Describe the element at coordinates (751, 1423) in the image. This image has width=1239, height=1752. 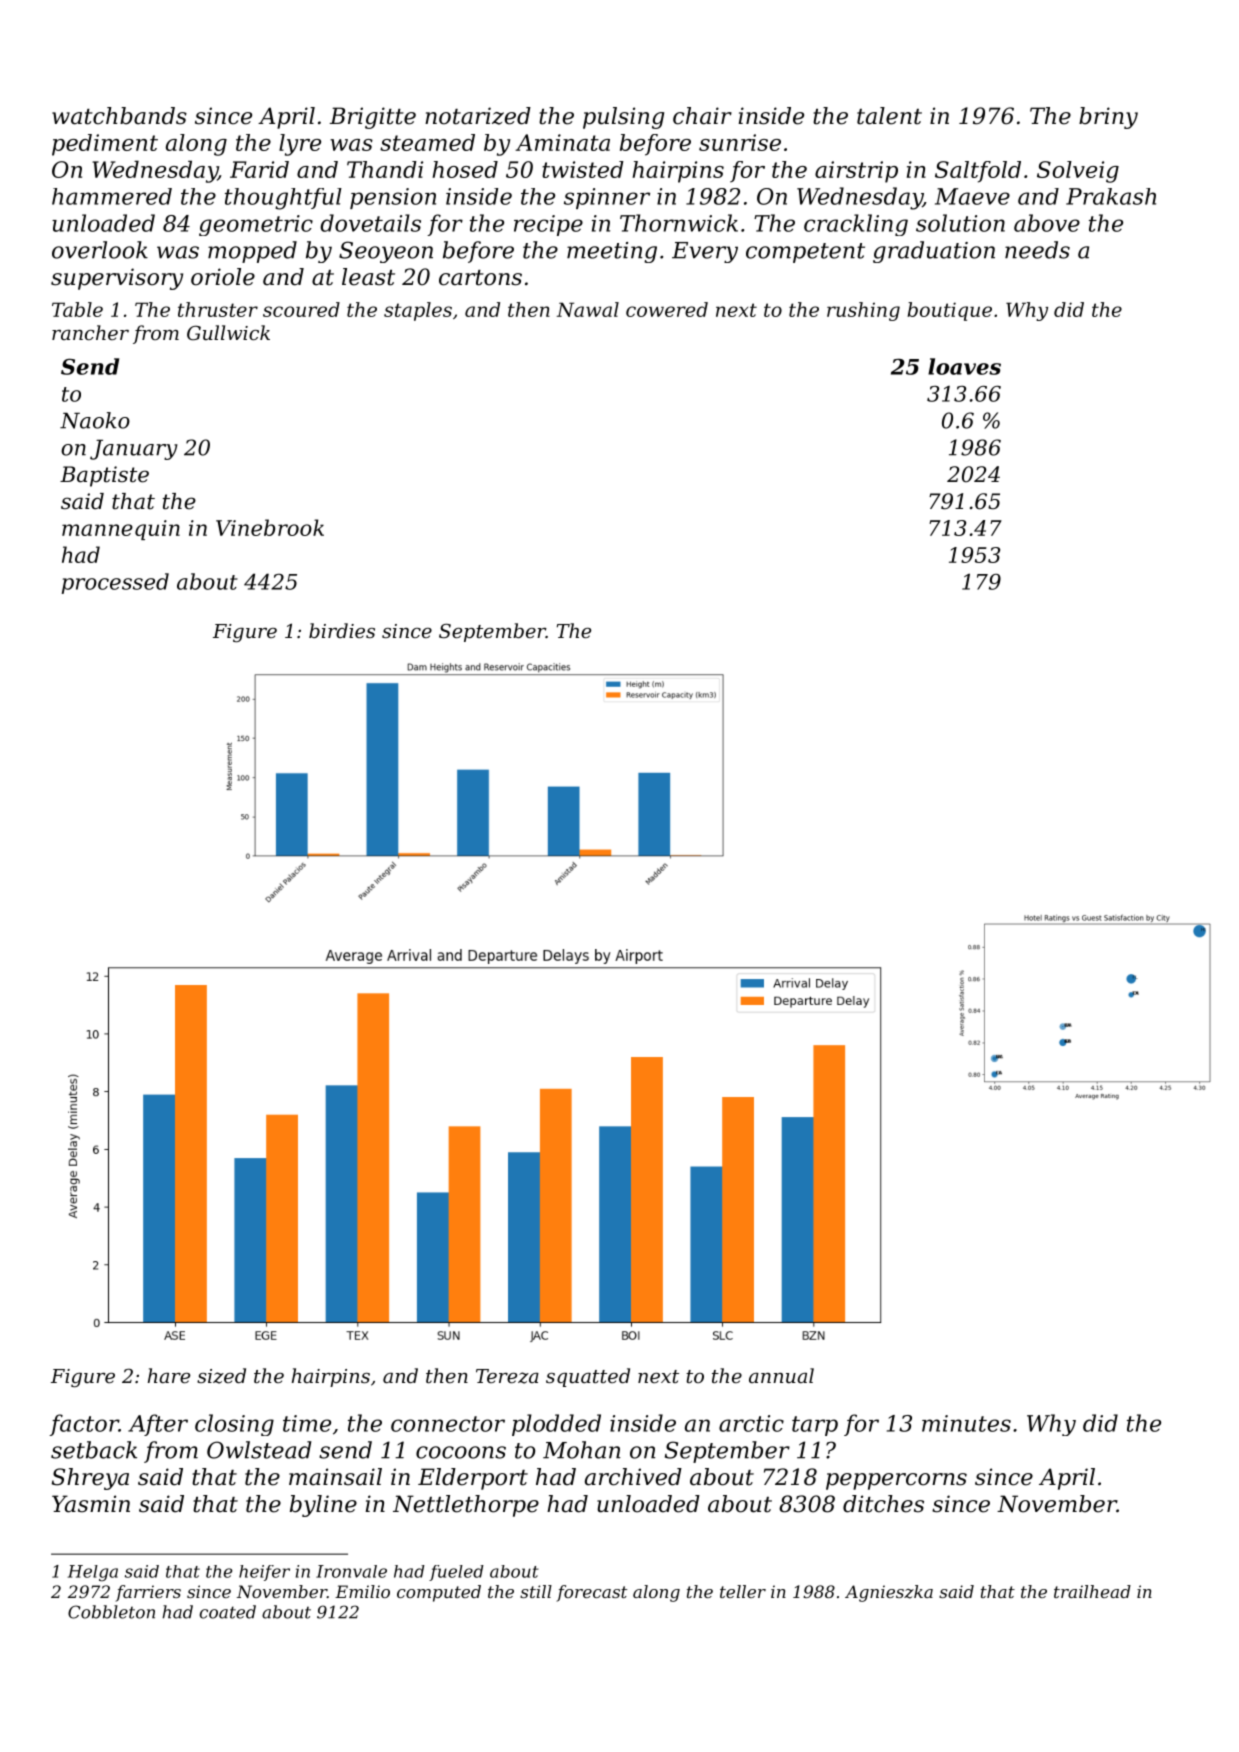
I see `arctic` at that location.
